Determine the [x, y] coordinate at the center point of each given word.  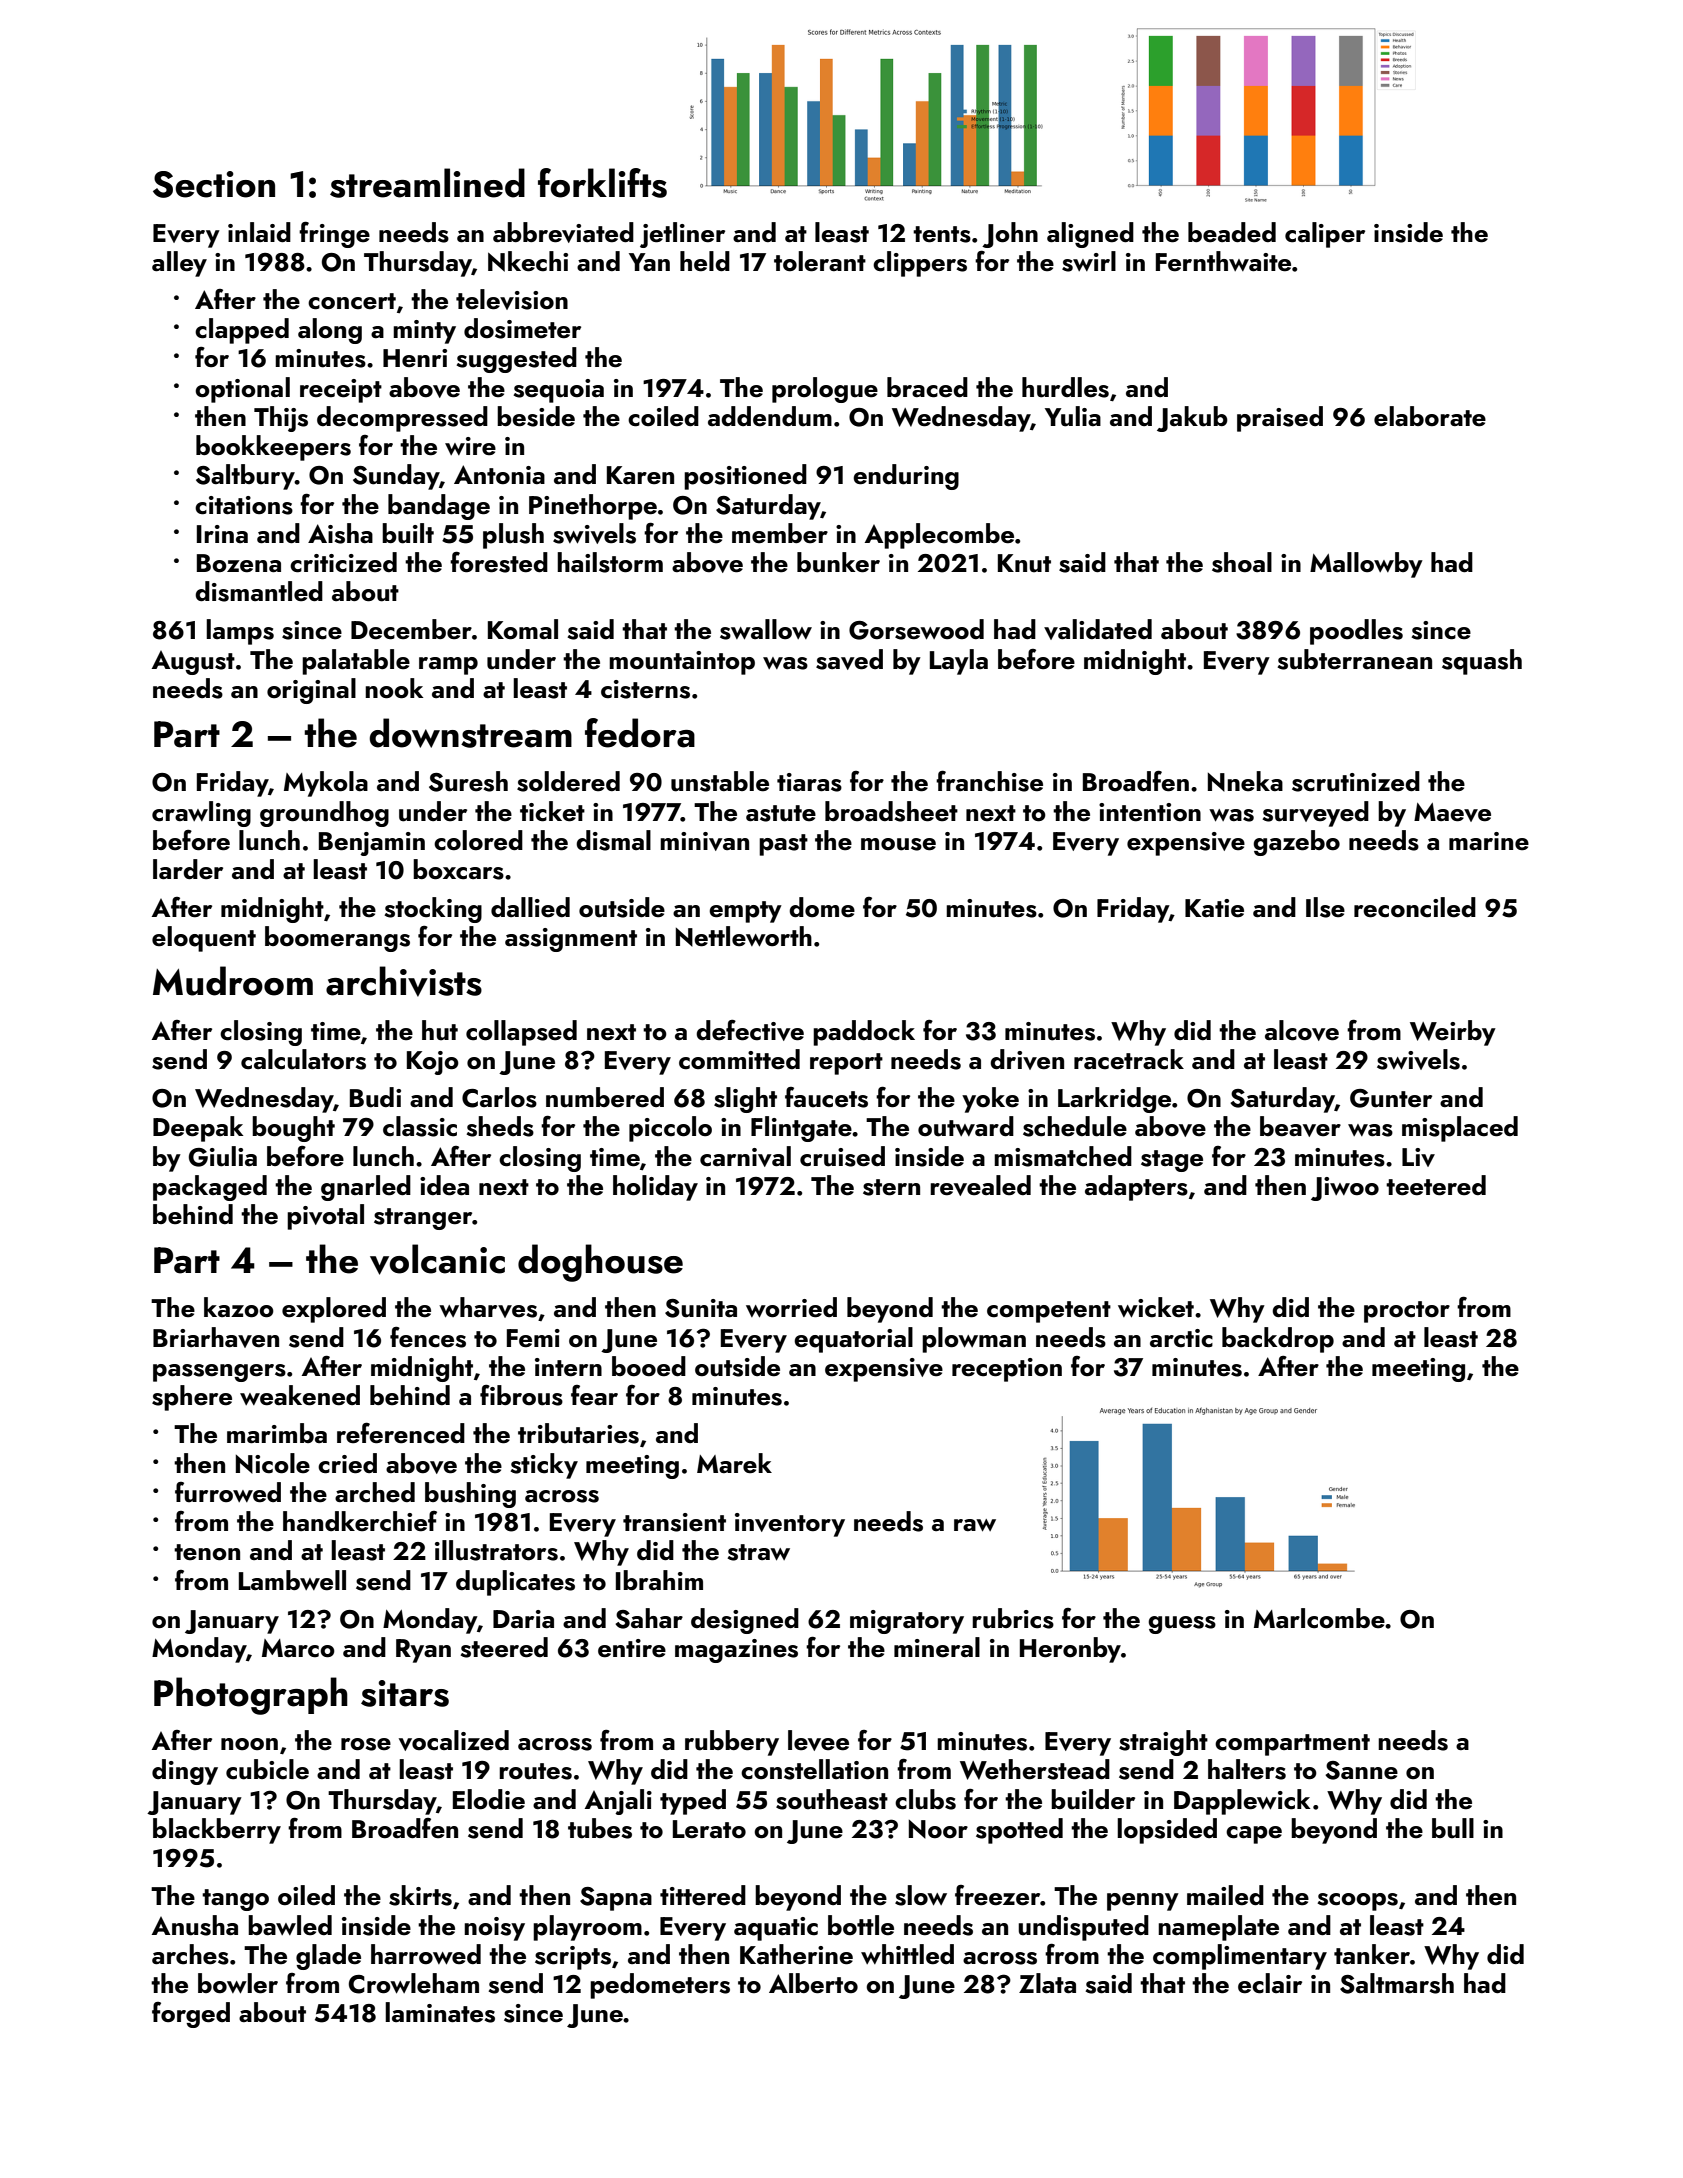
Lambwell [292, 1580]
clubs [925, 1799]
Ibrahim [659, 1580]
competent [1049, 1312]
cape [1254, 1835]
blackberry [217, 1831]
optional [242, 390]
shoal [1242, 562]
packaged [210, 1188]
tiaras [809, 782]
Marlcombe [1319, 1618]
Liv [1418, 1157]
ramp [448, 666]
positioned [745, 477]
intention [1150, 812]
